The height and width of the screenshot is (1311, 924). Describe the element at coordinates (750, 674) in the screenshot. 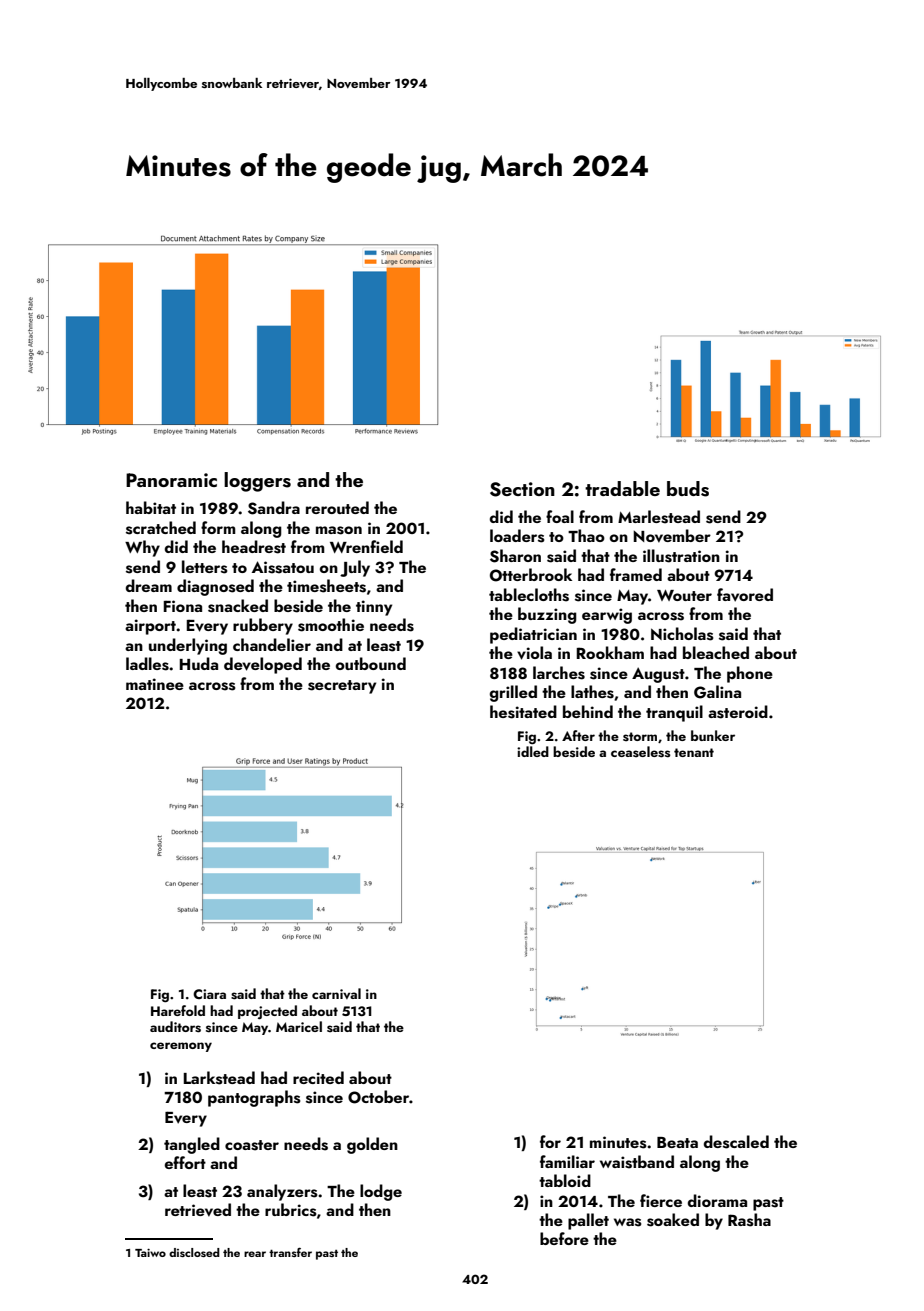

I see `phone` at that location.
